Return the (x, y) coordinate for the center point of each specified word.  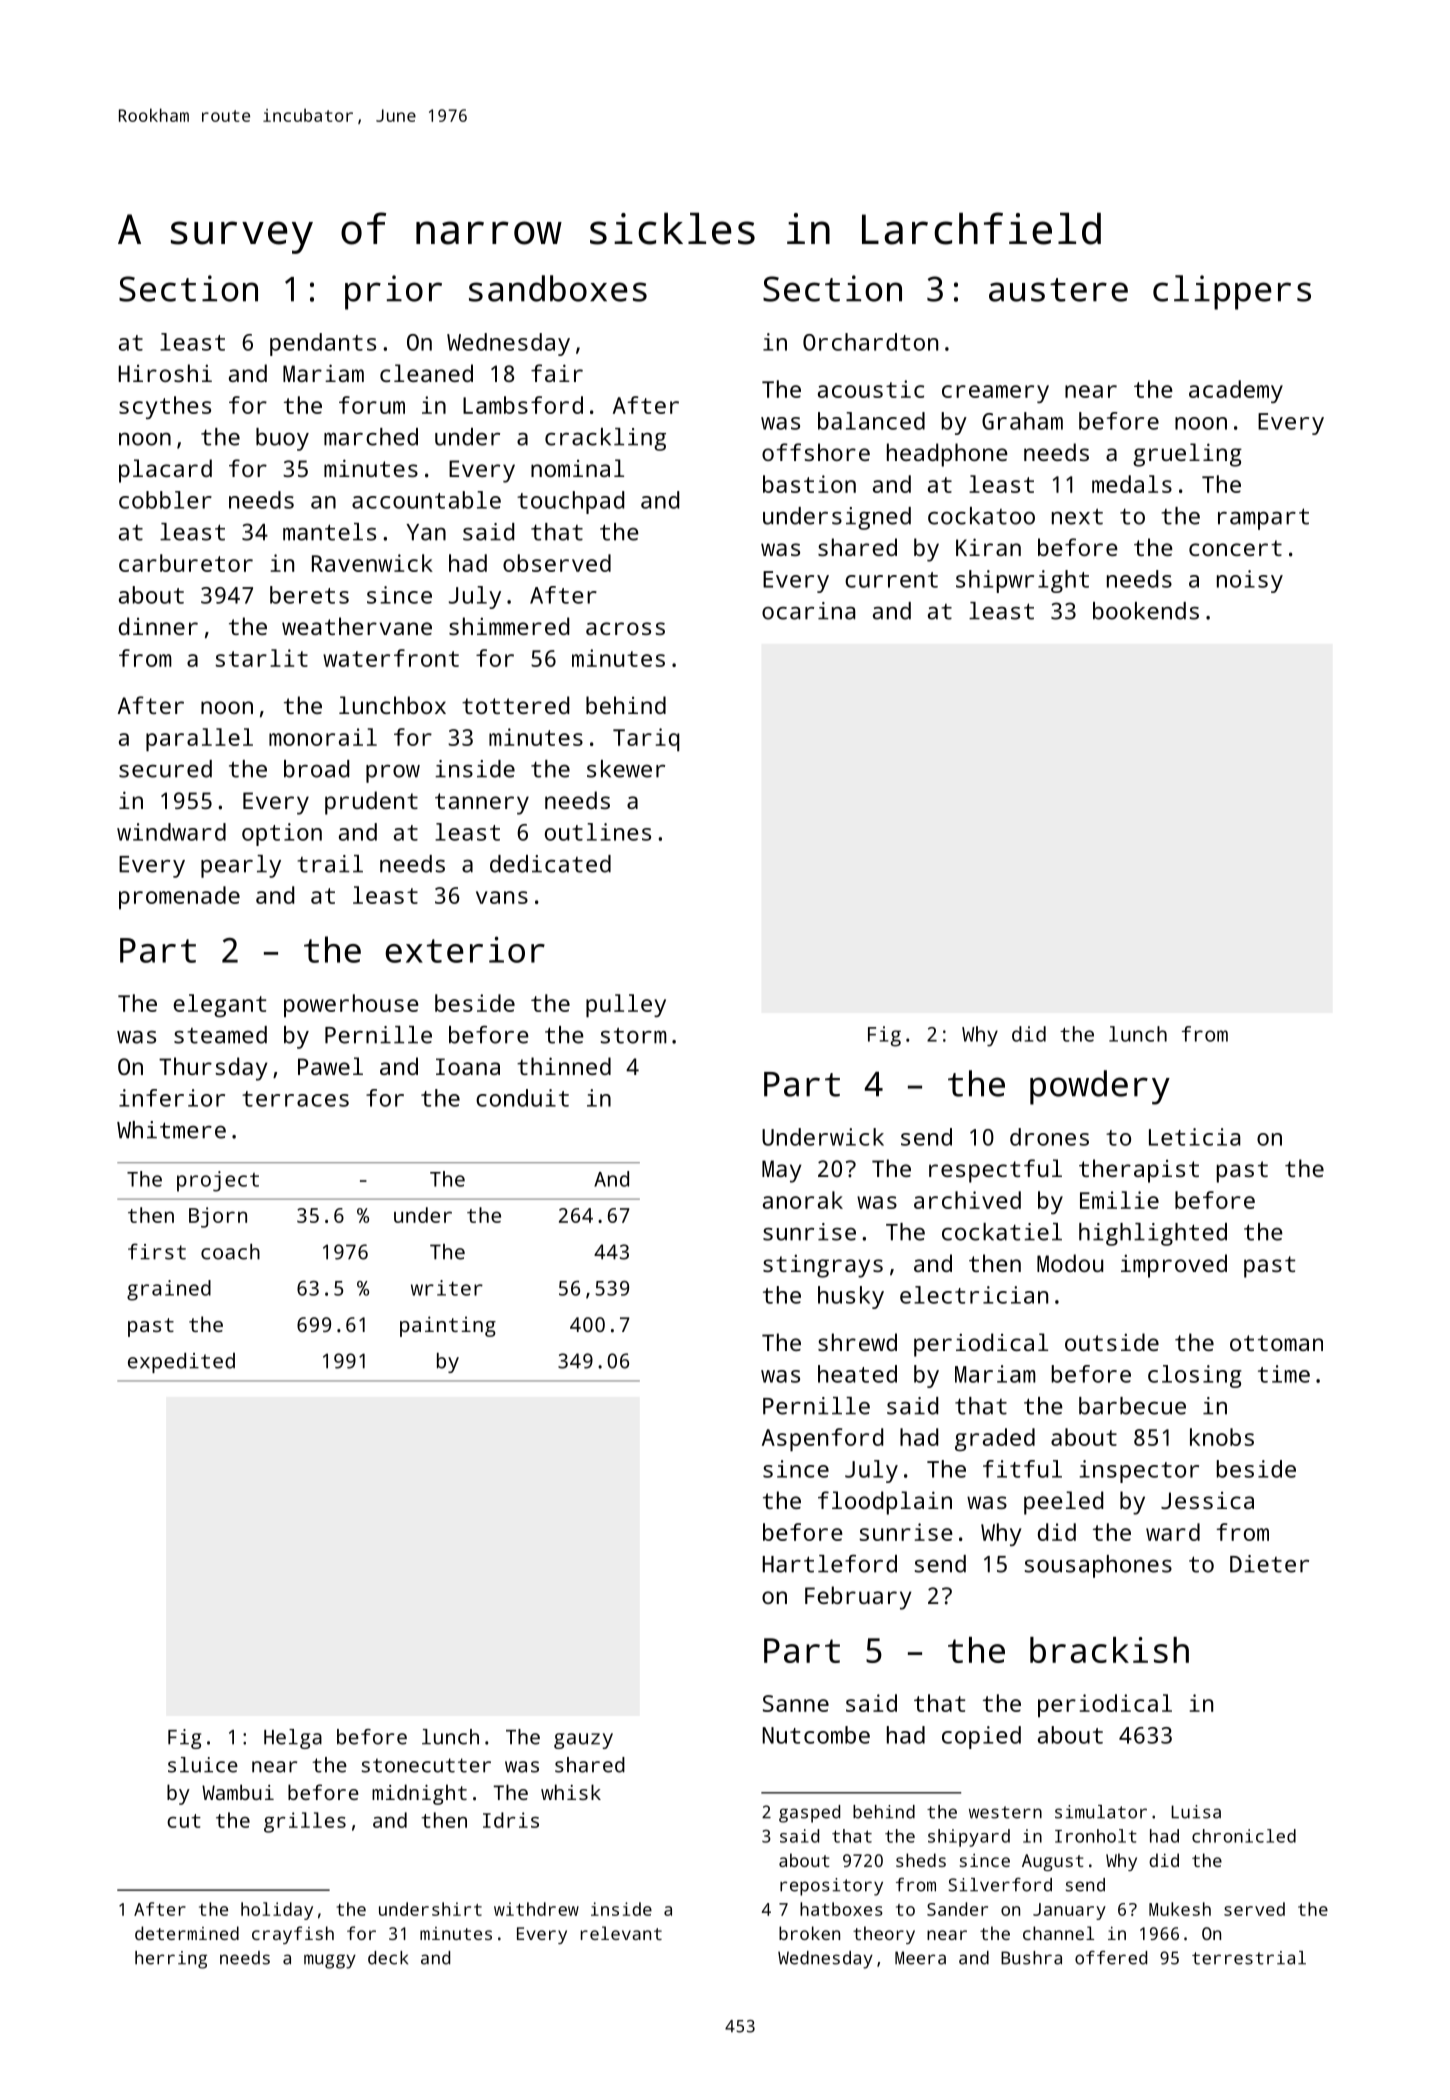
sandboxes (558, 288)
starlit (262, 658)
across (625, 628)
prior (393, 292)
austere (1058, 290)
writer (447, 1288)
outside (1112, 1342)
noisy (1250, 581)
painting (448, 1326)
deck (388, 1958)
